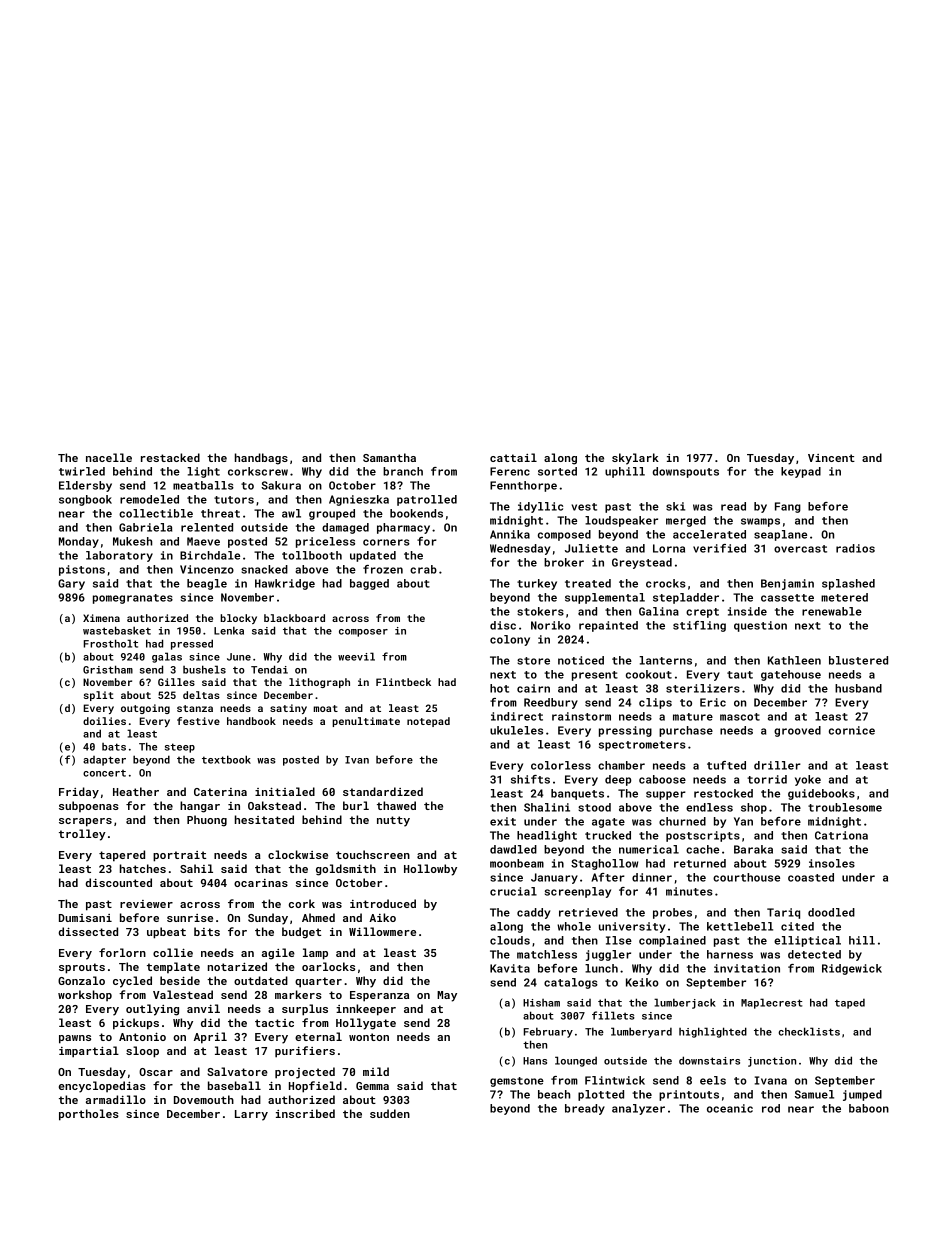 This screenshot has height=1233, width=952. Describe the element at coordinates (183, 994) in the screenshot. I see `Valestead` at that location.
